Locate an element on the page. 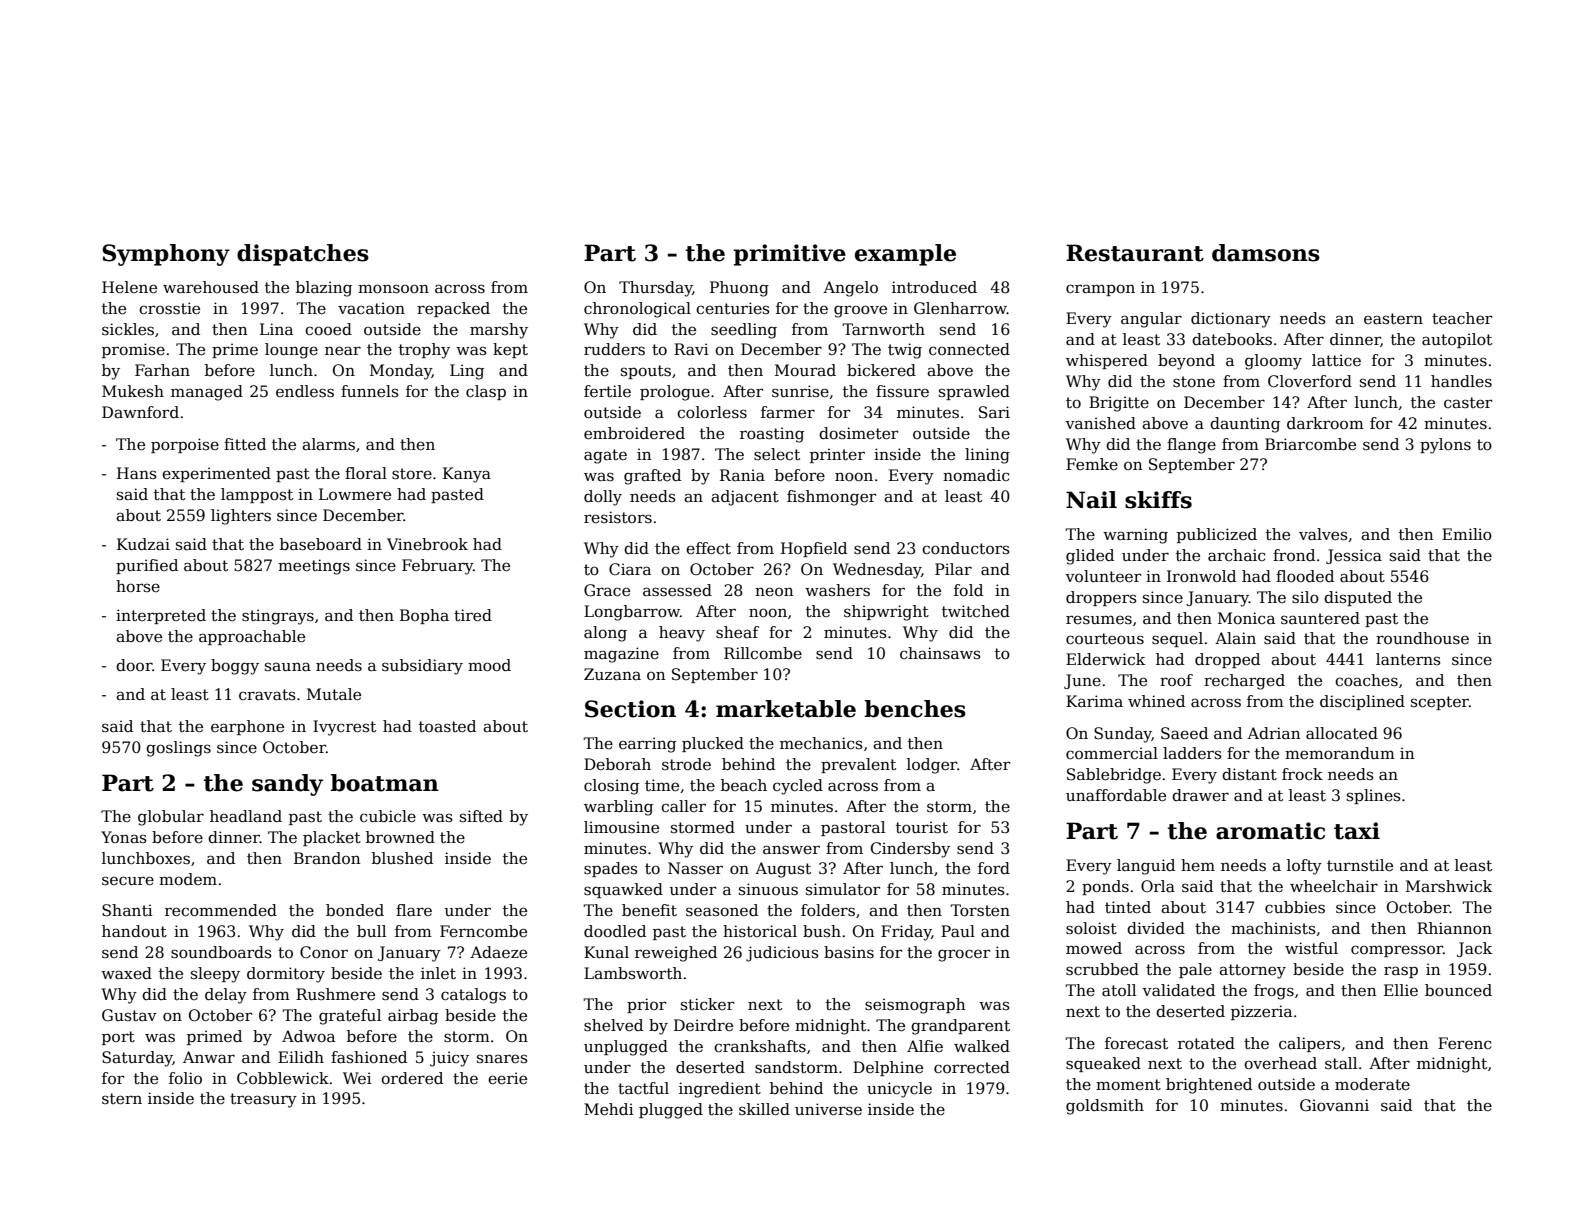 This image has width=1594, height=1232. dispatches is located at coordinates (303, 255).
